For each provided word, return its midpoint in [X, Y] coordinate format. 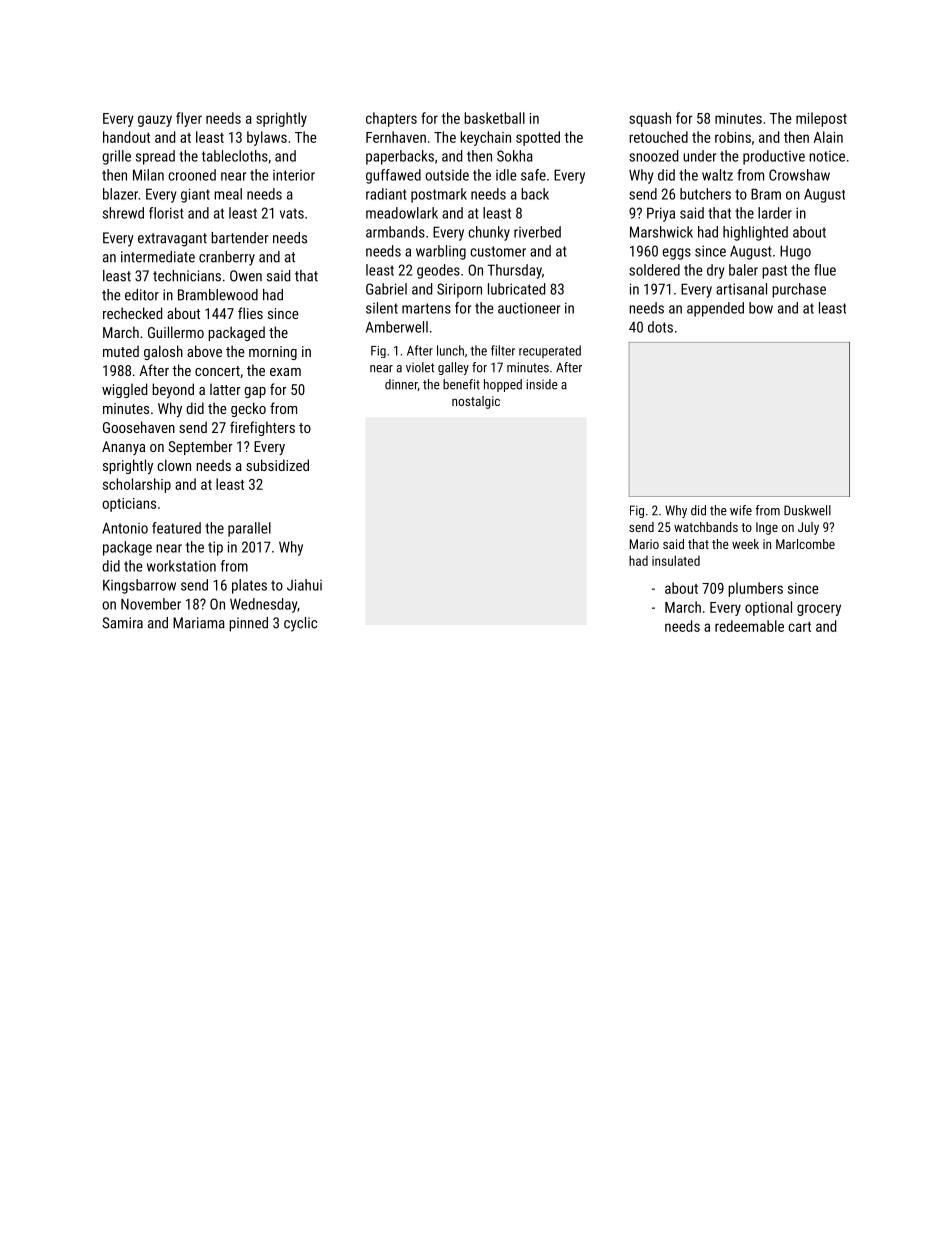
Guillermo [176, 332]
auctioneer [529, 308]
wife [741, 510]
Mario [644, 544]
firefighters [262, 428]
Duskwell [807, 510]
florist [166, 213]
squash [650, 119]
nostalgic [476, 402]
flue [825, 270]
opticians [129, 505]
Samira [122, 623]
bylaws [267, 138]
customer [498, 251]
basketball [494, 118]
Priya [661, 214]
